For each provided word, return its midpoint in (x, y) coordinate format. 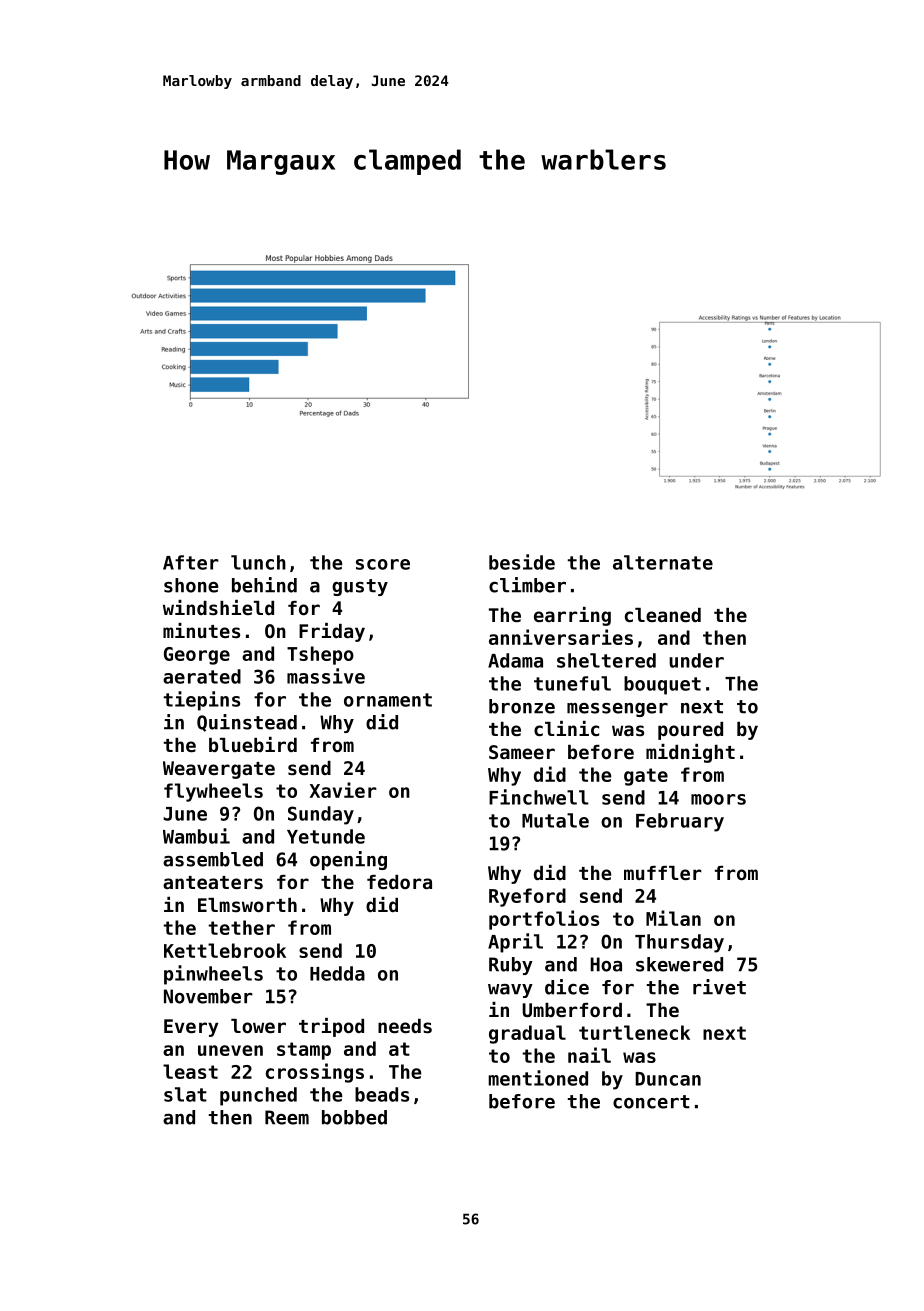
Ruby (511, 966)
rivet (719, 987)
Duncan (668, 1079)
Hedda (337, 973)
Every (191, 1028)
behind (264, 585)
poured (690, 731)
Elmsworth (247, 905)
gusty (360, 587)
